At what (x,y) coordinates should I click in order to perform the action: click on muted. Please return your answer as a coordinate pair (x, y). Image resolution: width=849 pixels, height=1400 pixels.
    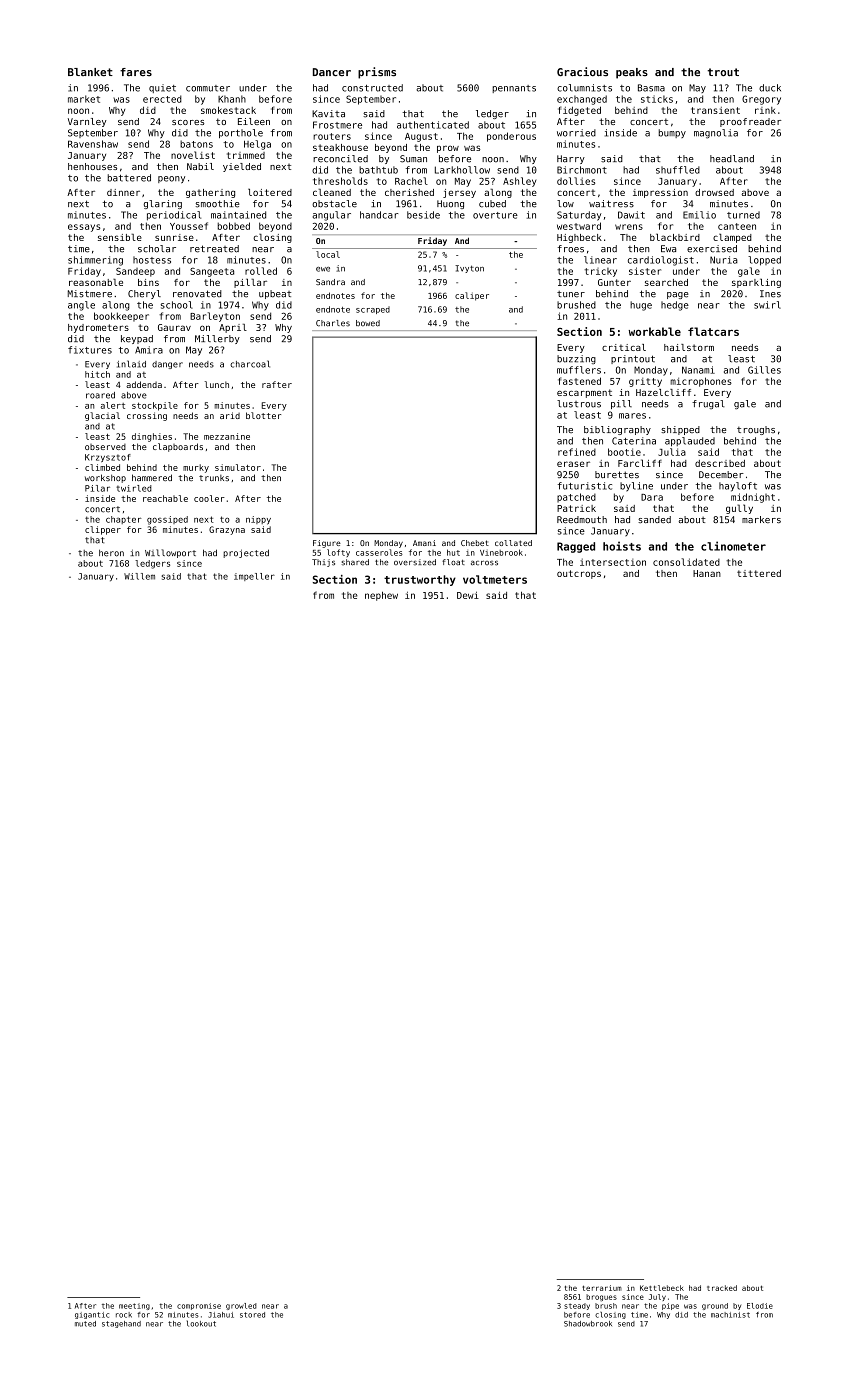
    Looking at the image, I should click on (85, 1324).
